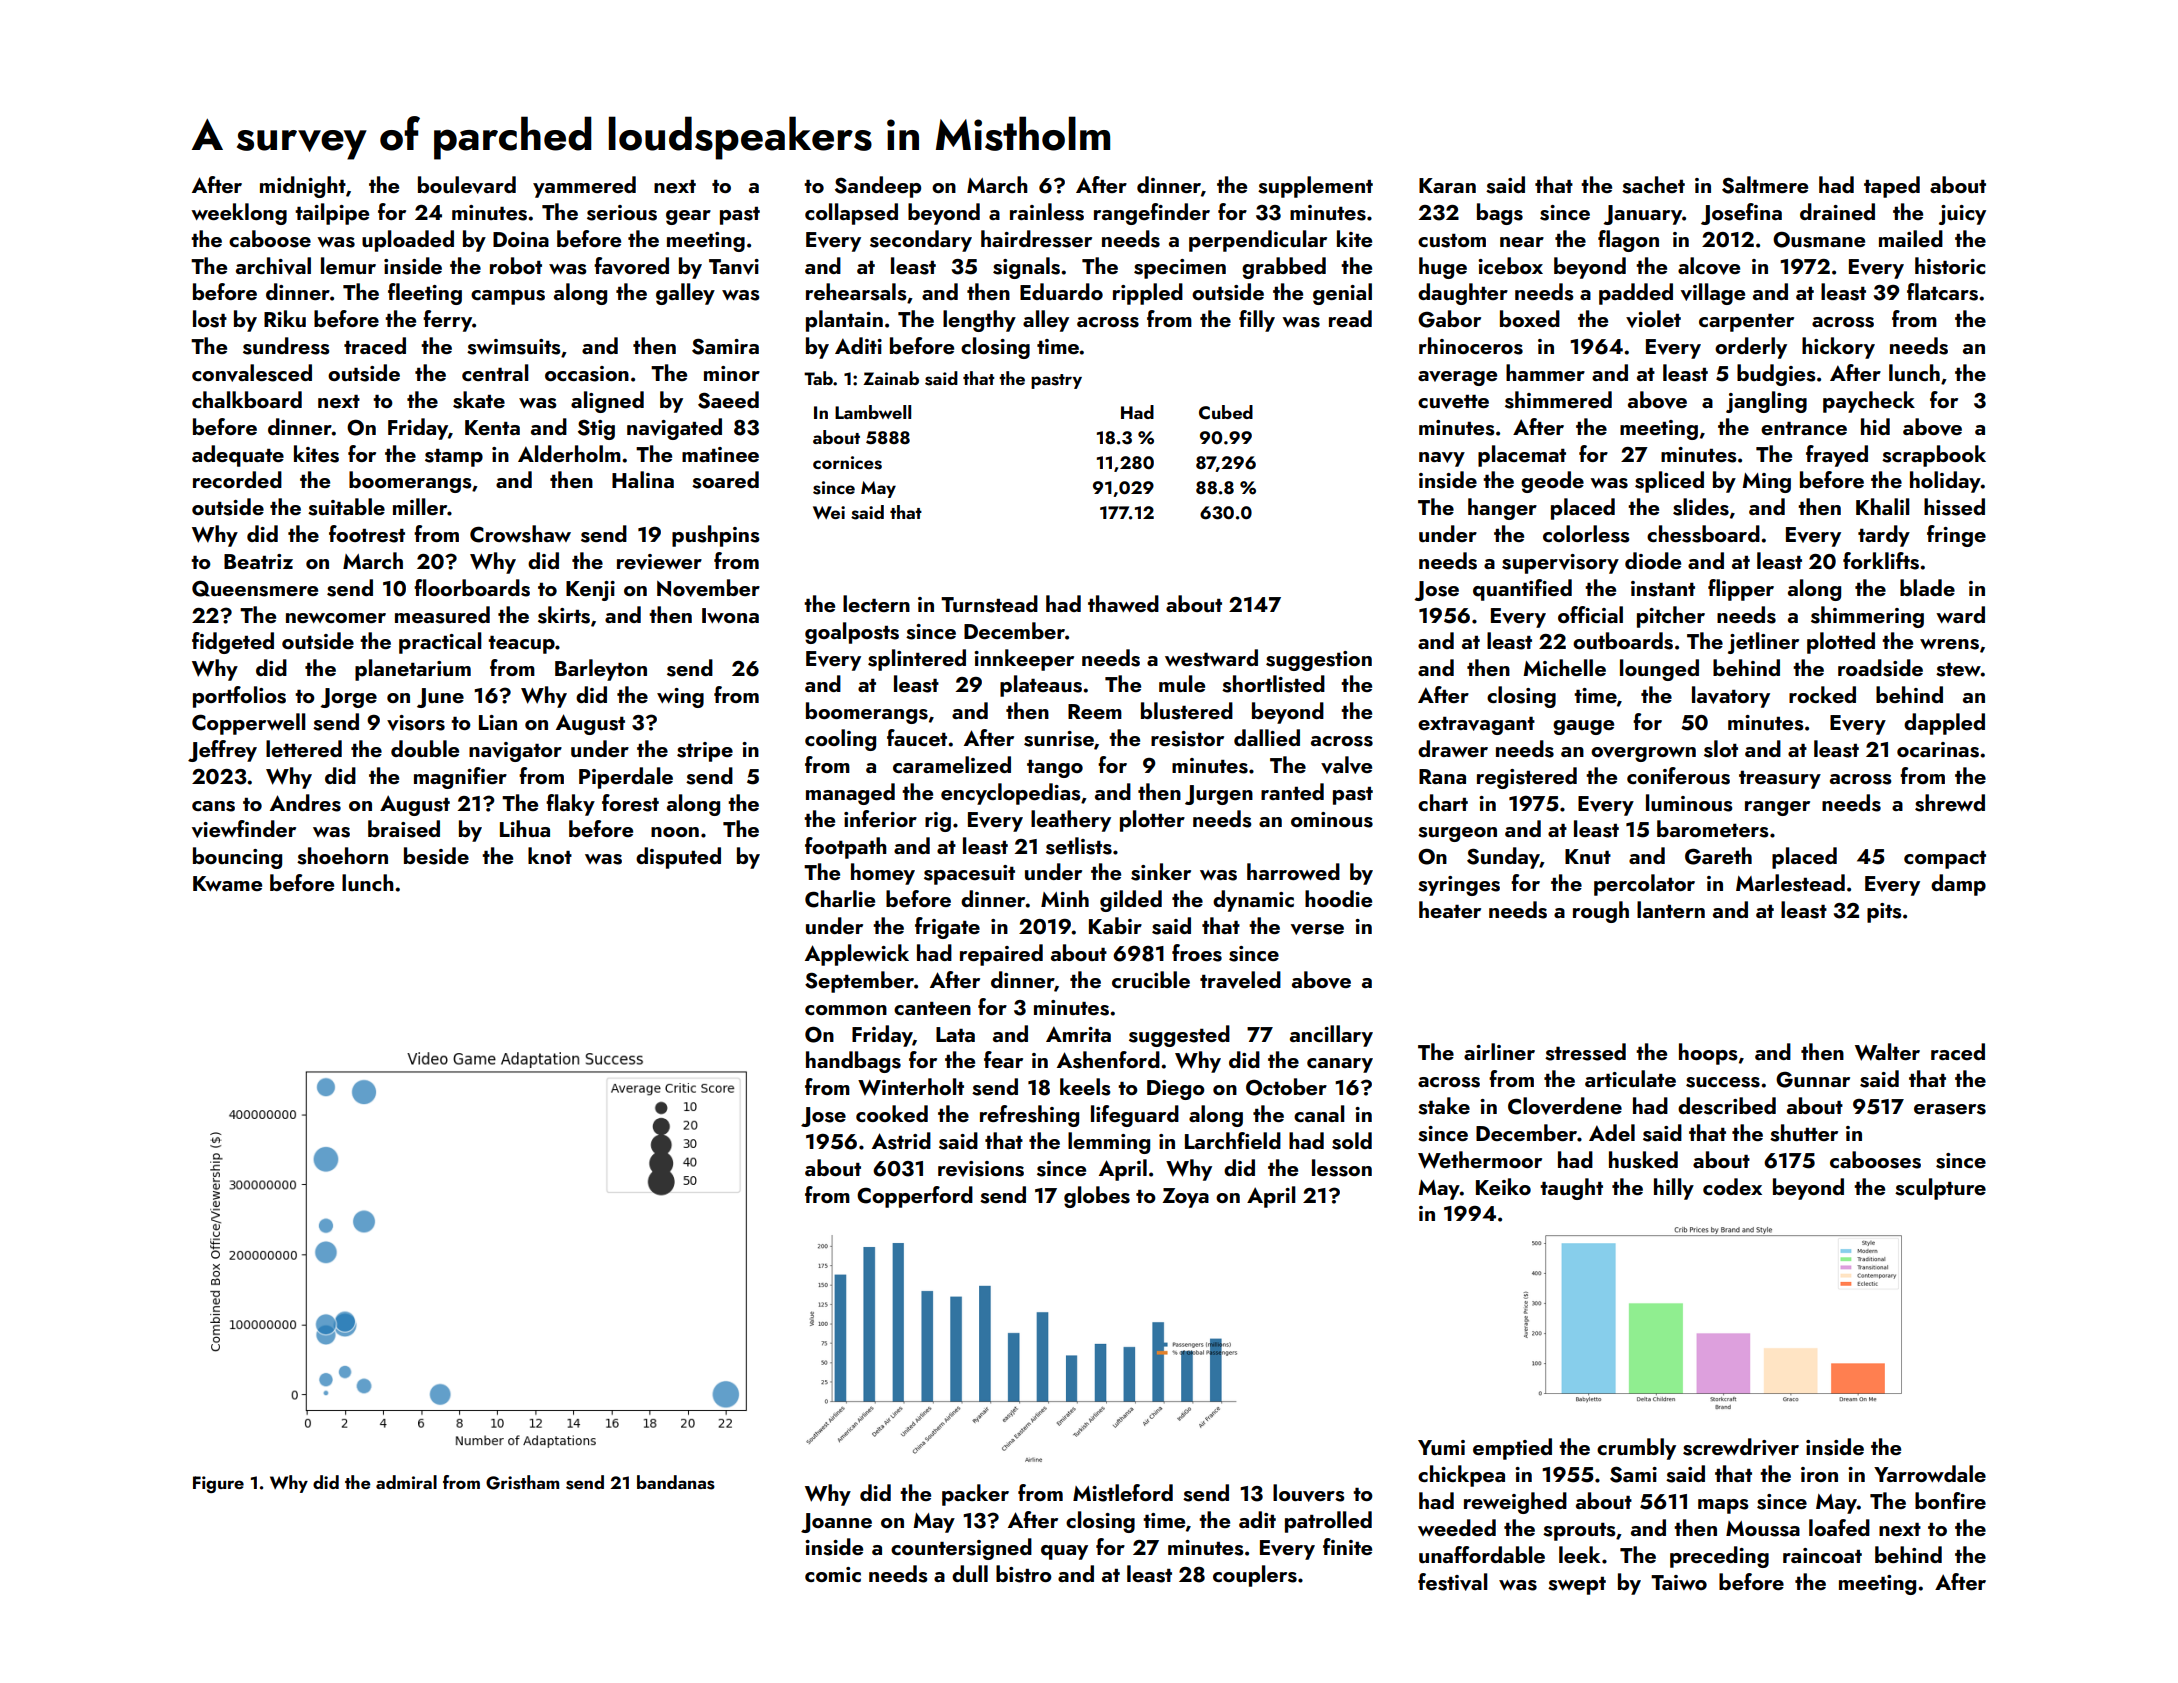 The image size is (2178, 1683). I want to click on knot, so click(550, 855).
